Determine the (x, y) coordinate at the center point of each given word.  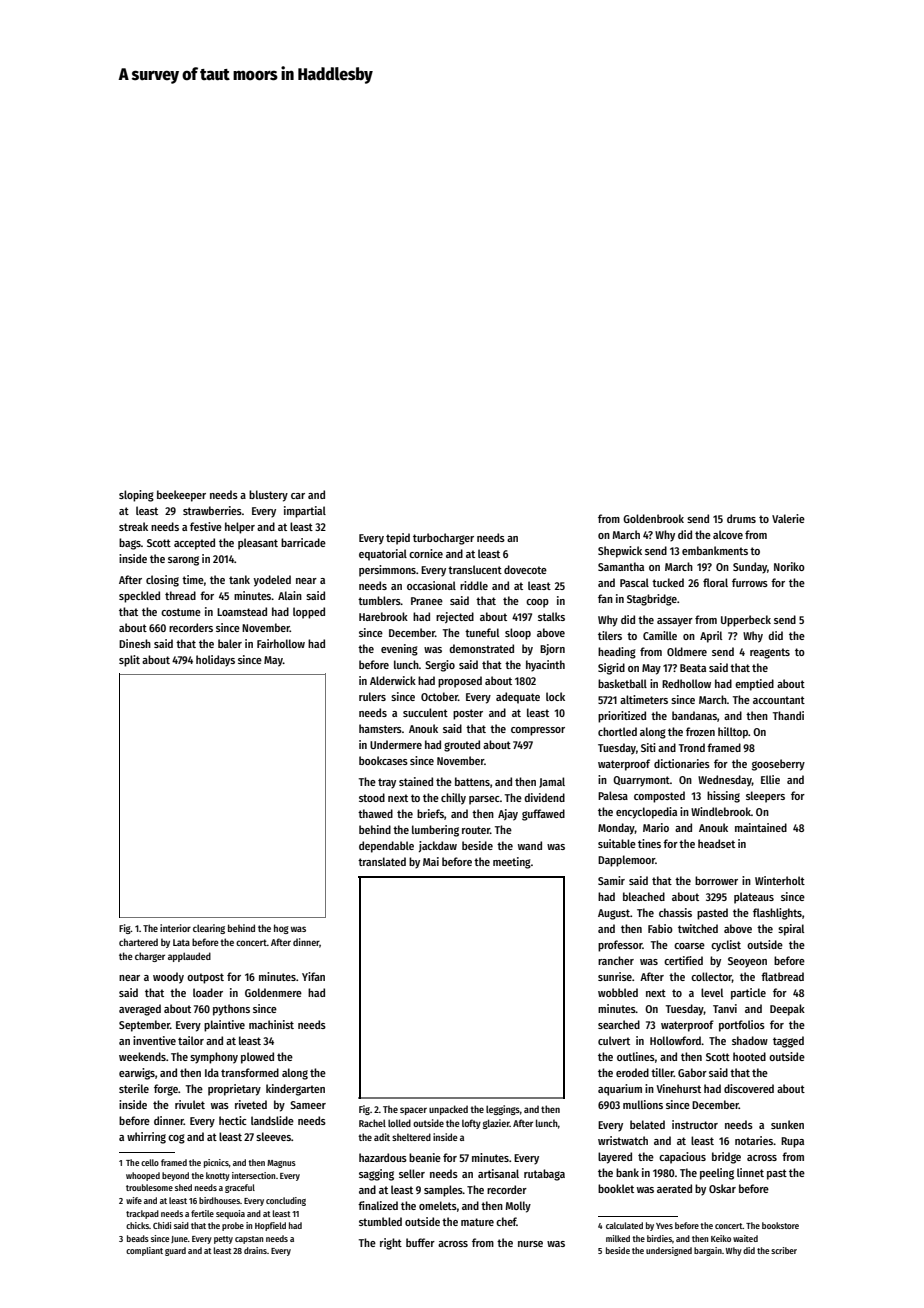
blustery (268, 496)
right (391, 1244)
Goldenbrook (653, 518)
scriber (784, 1250)
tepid (398, 539)
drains (255, 1250)
